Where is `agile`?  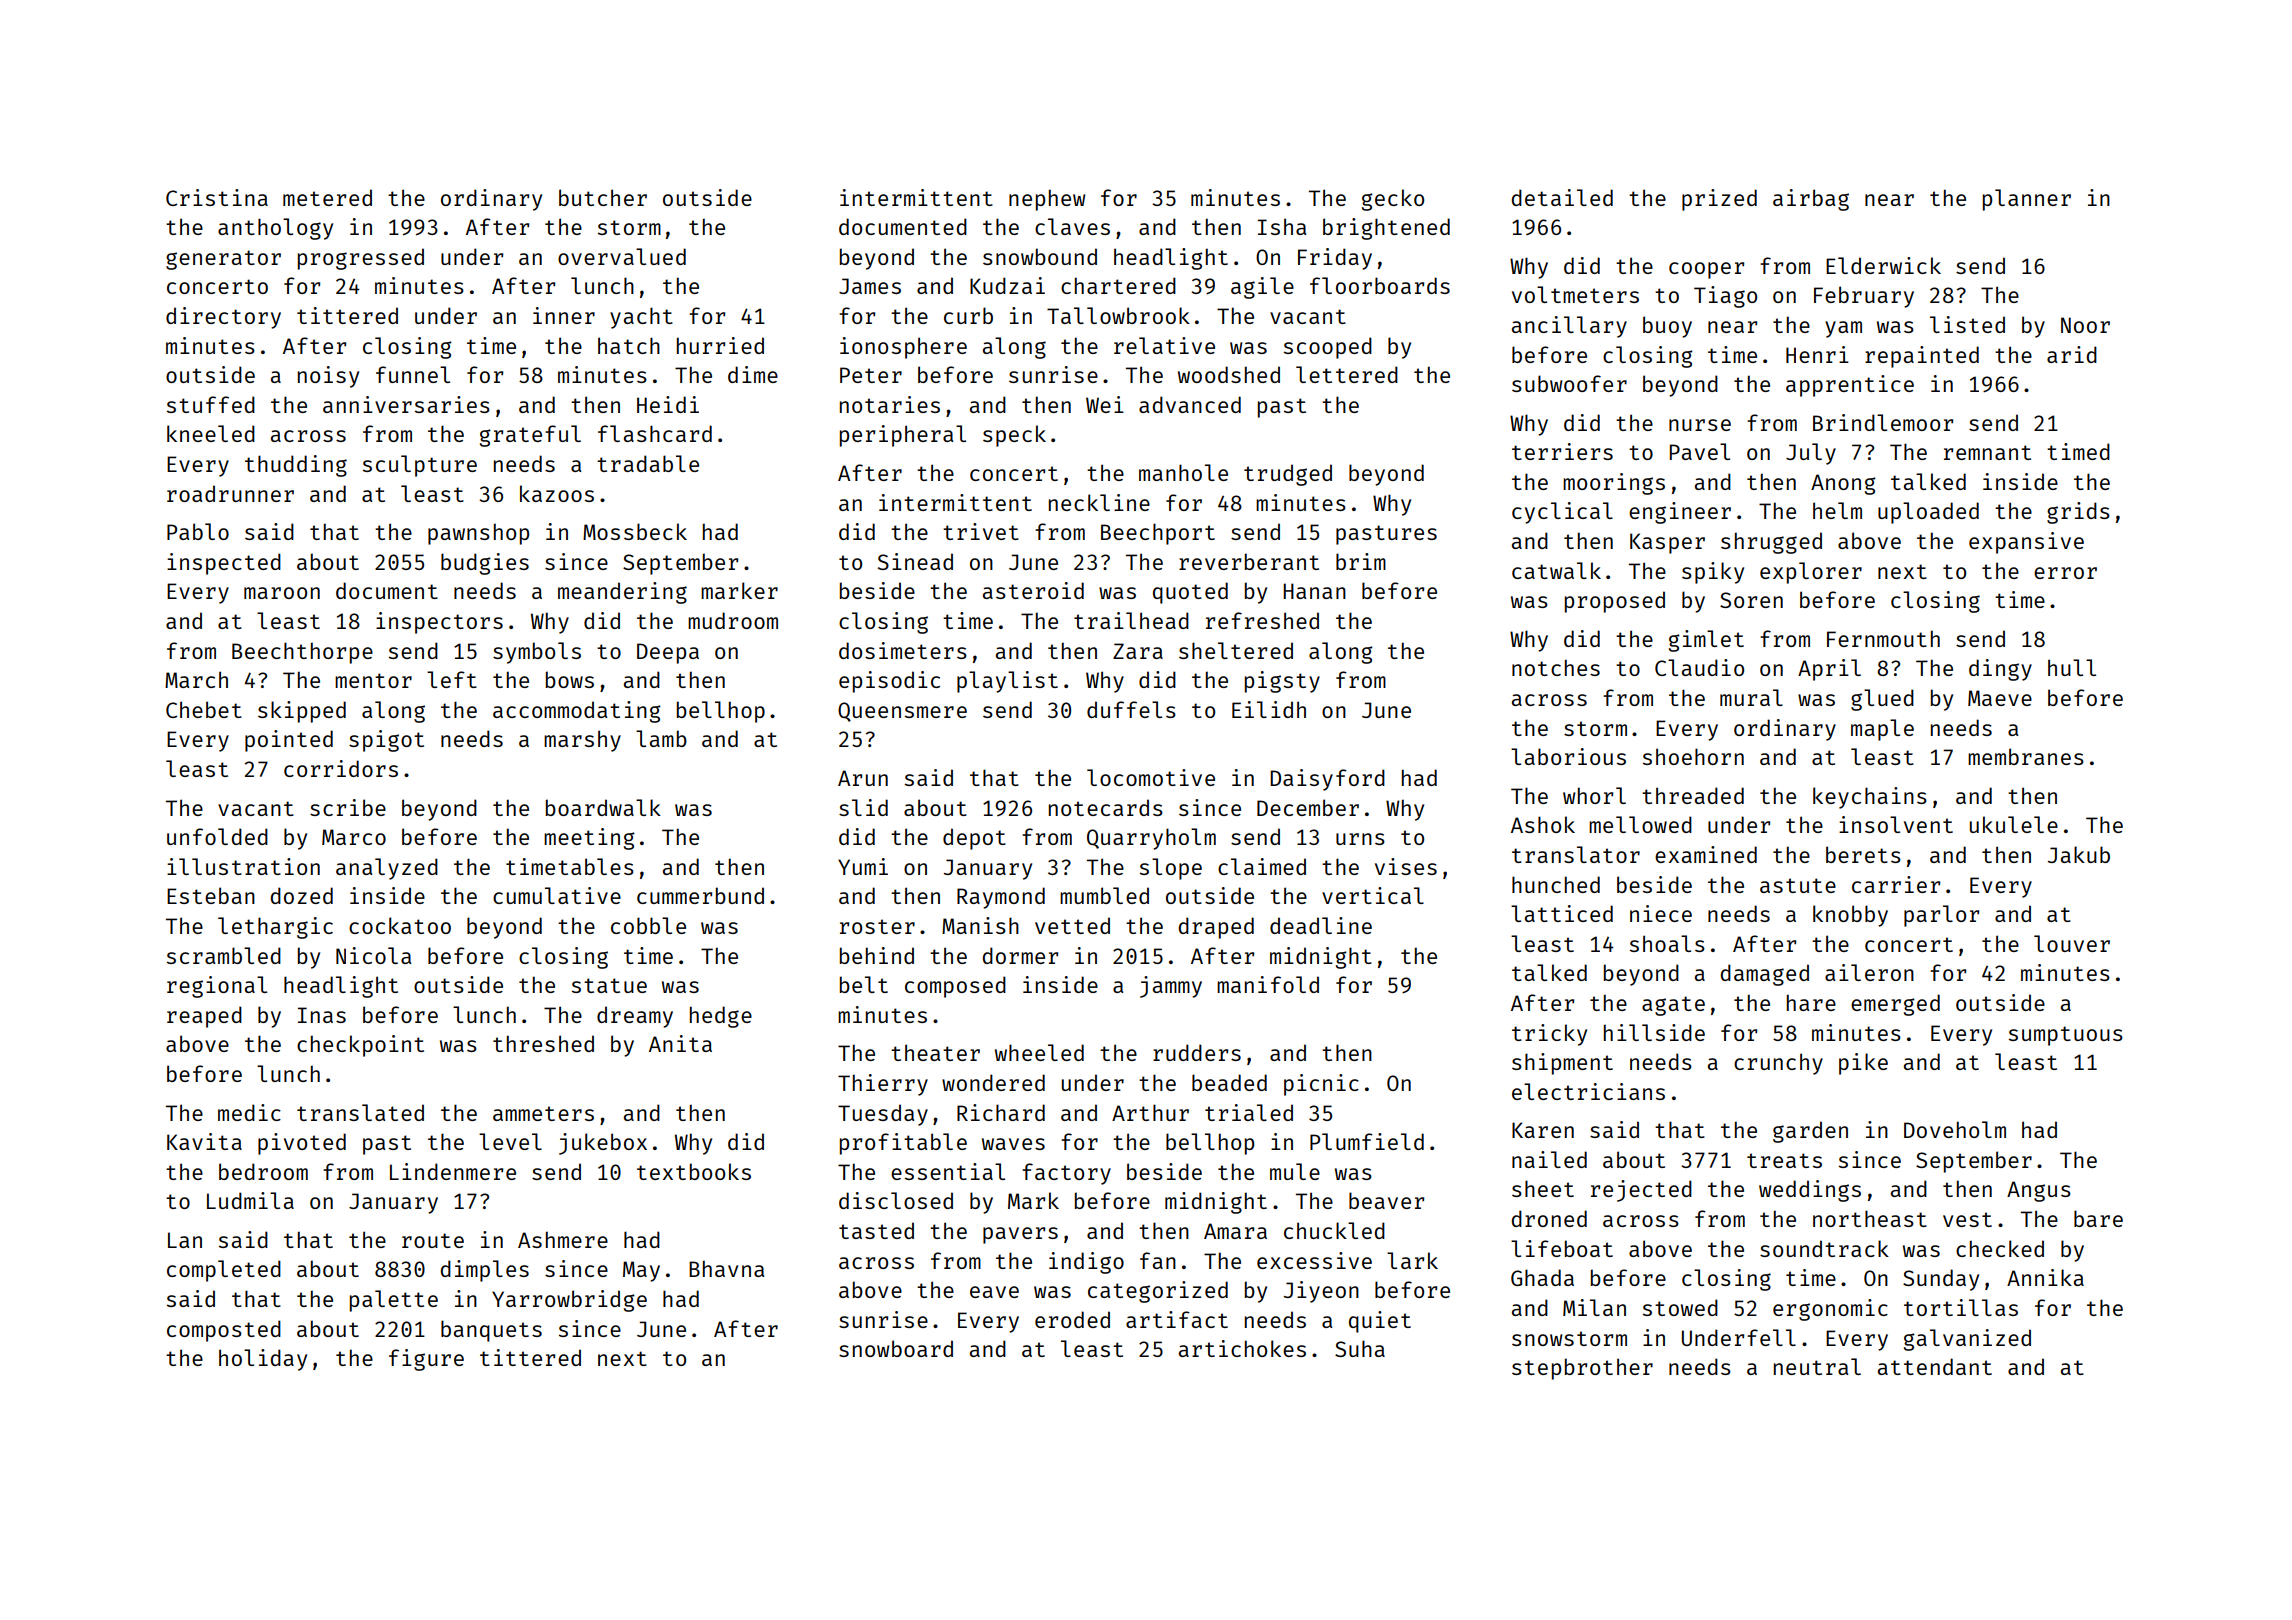
agile is located at coordinates (1262, 288).
